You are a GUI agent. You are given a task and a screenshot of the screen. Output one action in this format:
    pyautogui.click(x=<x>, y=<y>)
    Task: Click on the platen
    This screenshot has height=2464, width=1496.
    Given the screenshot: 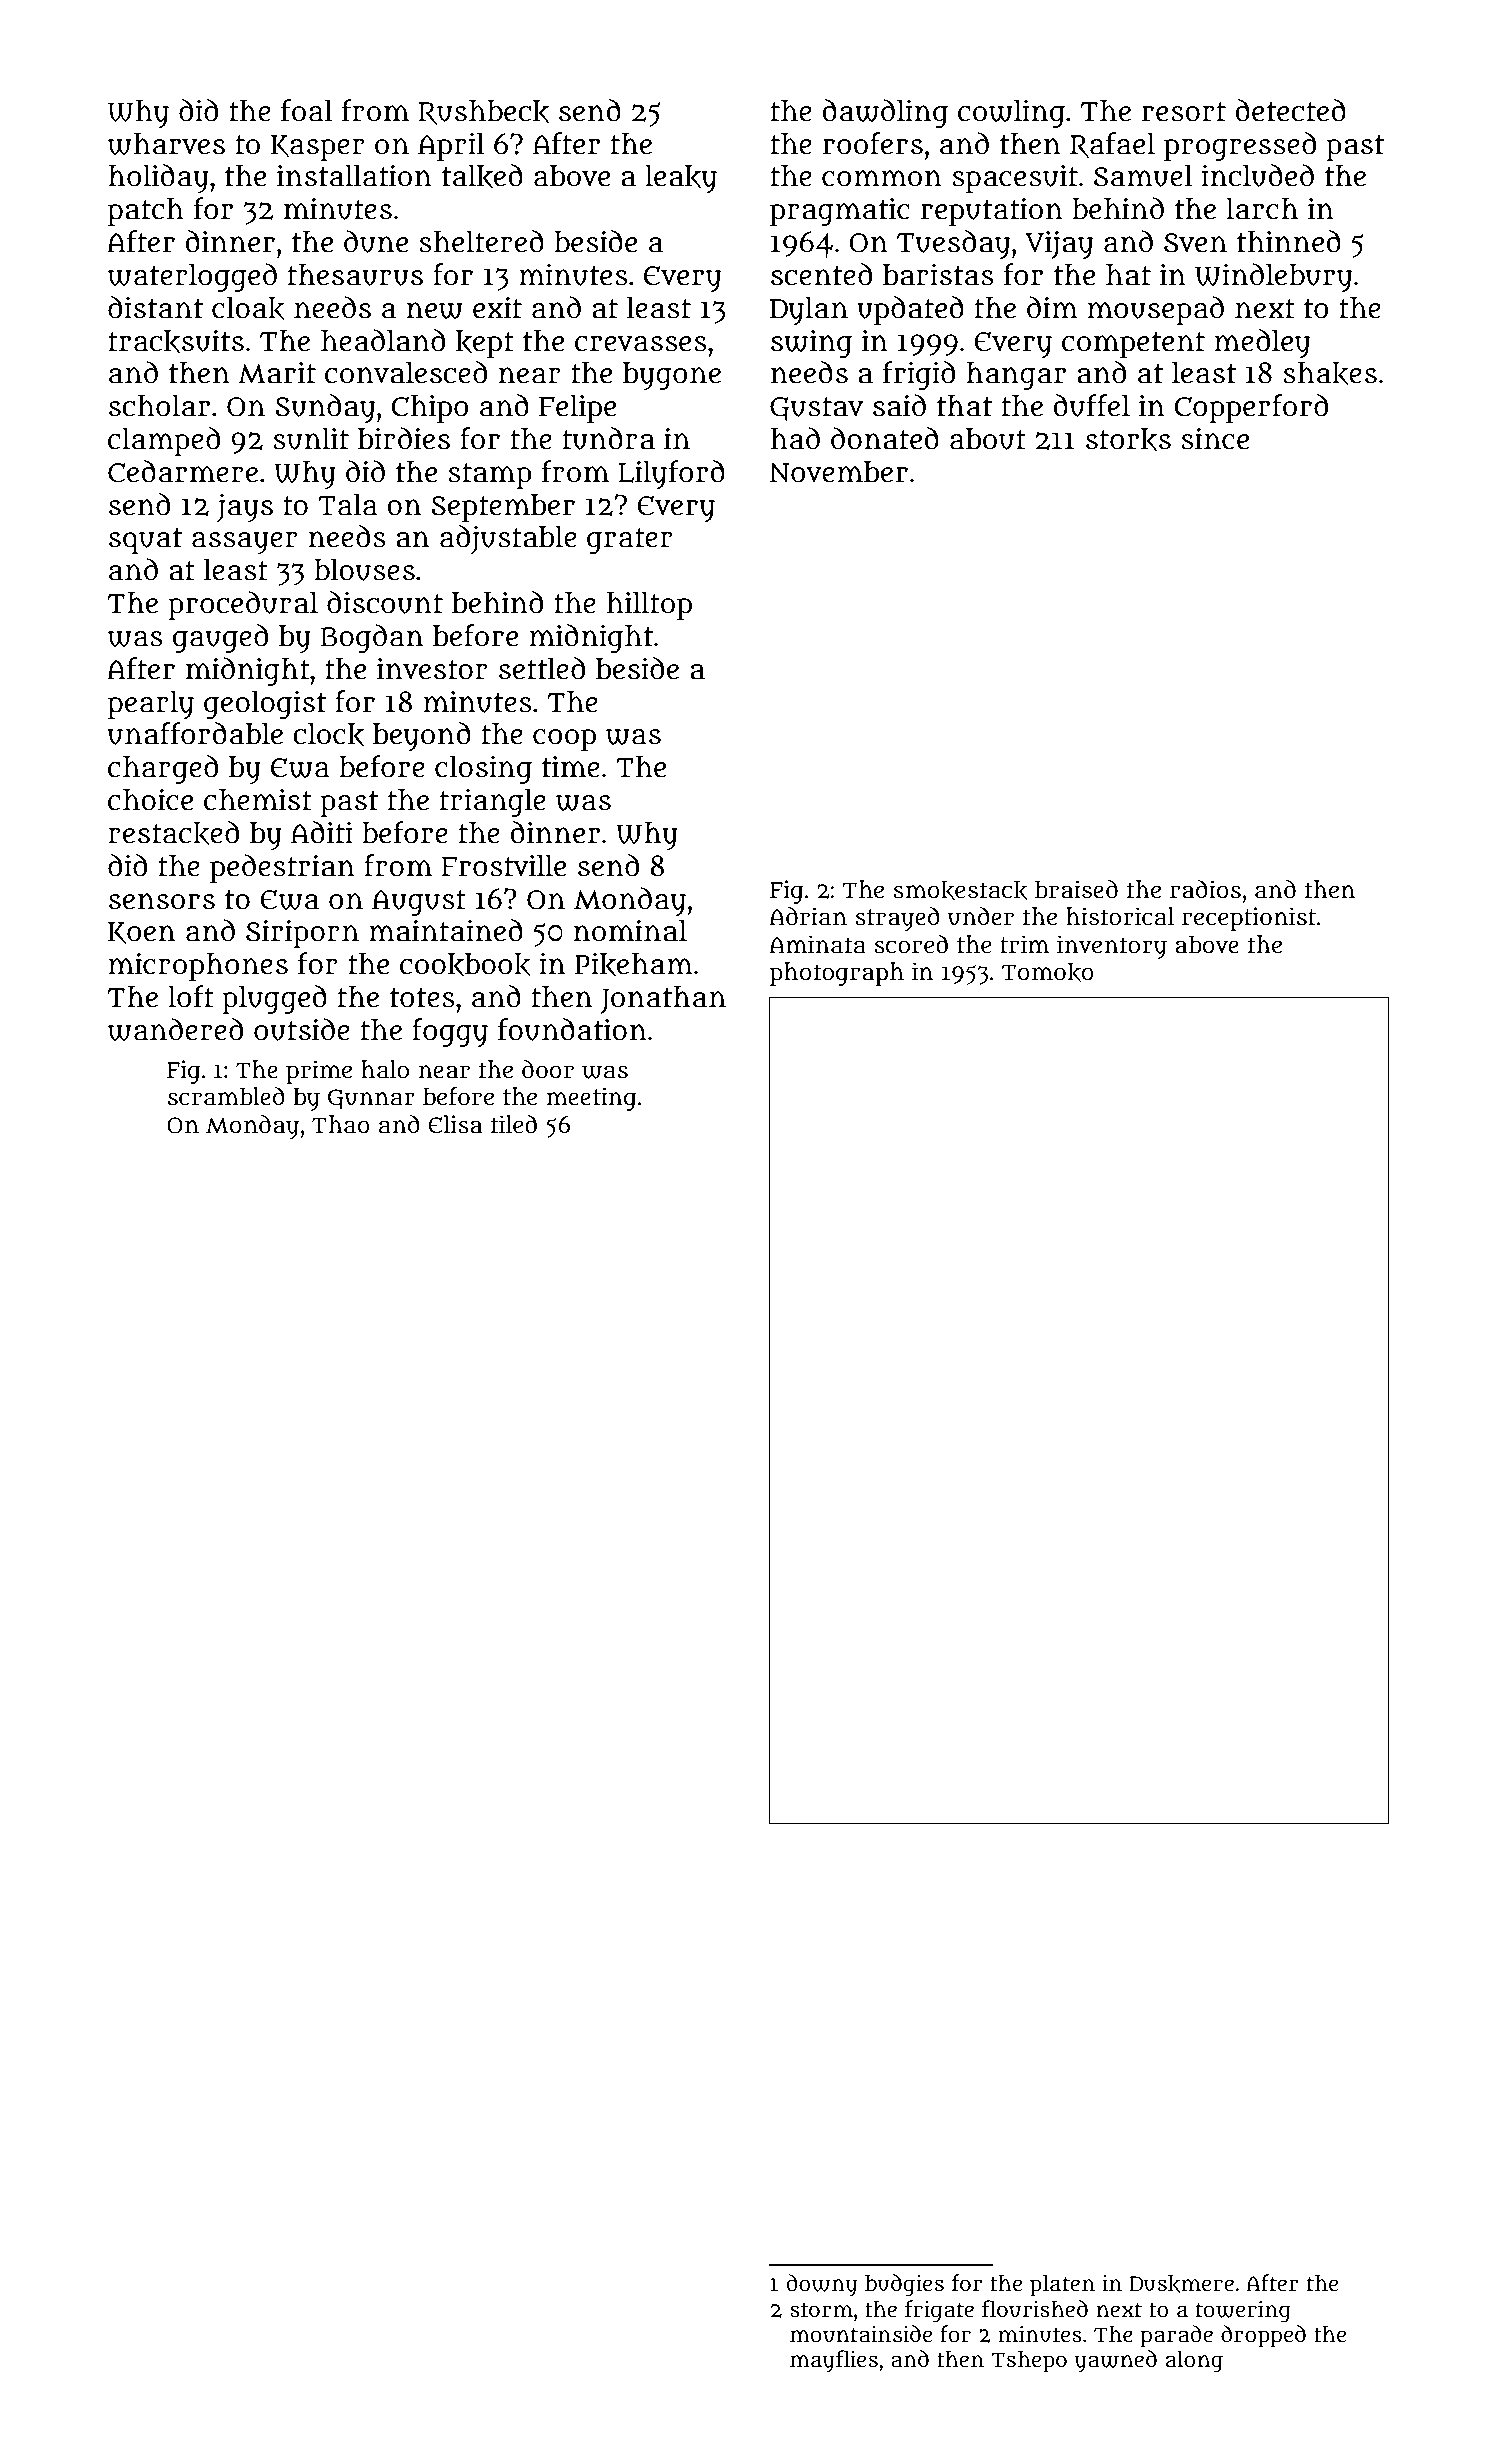 What is the action you would take?
    pyautogui.click(x=1062, y=2285)
